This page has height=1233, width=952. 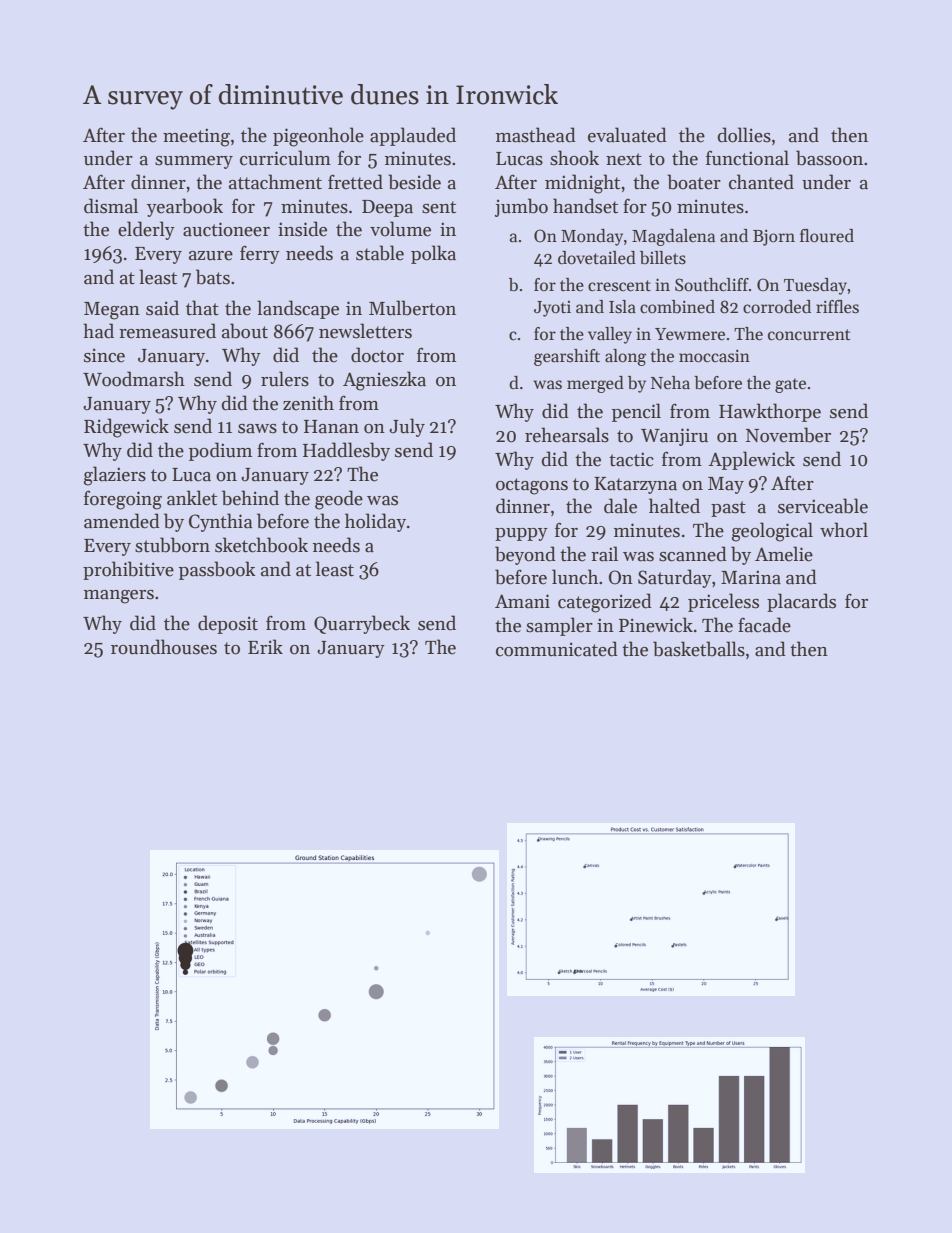 What do you see at coordinates (128, 570) in the page?
I see `prohibitive` at bounding box center [128, 570].
